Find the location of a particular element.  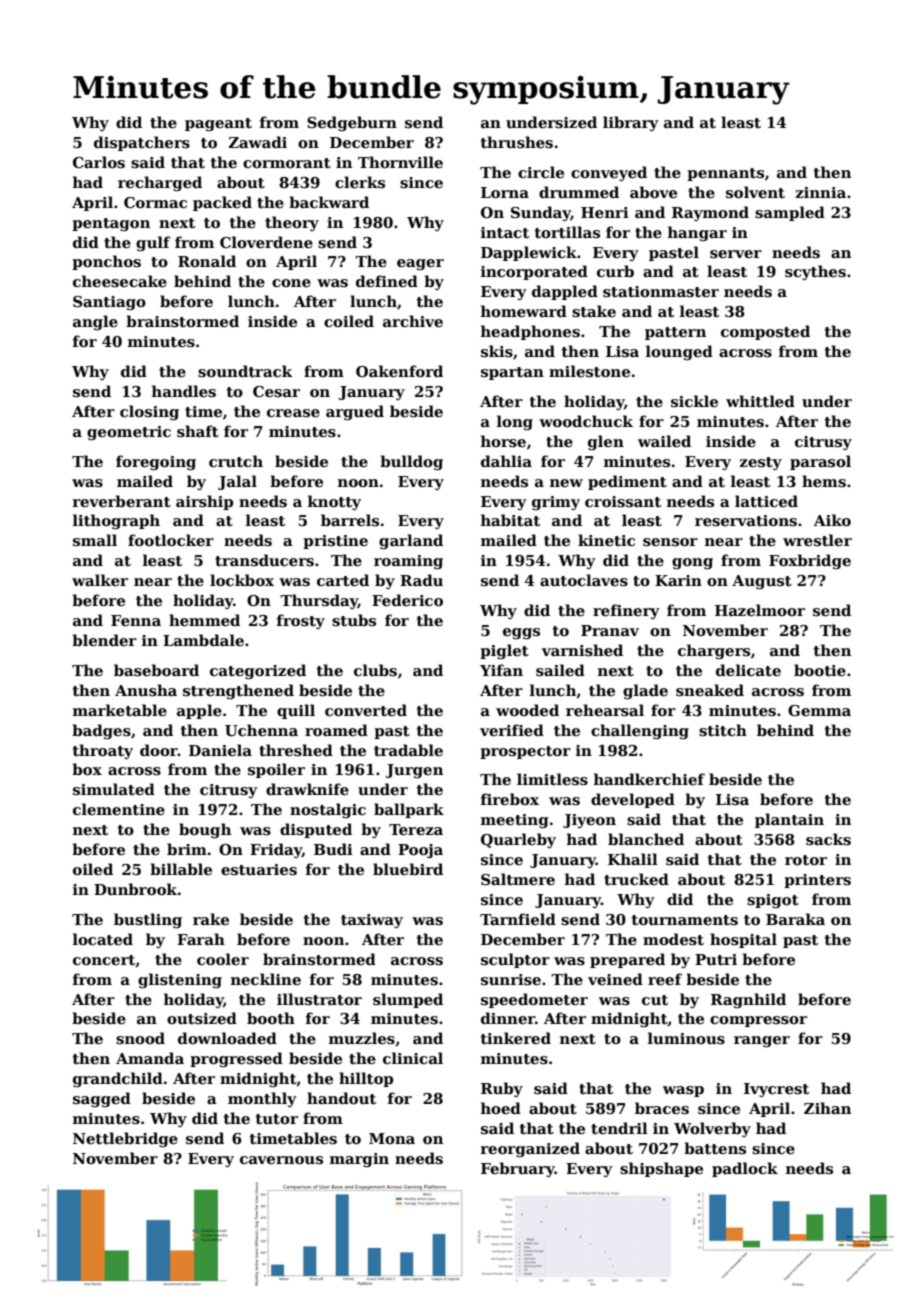

shipshape is located at coordinates (661, 1169).
